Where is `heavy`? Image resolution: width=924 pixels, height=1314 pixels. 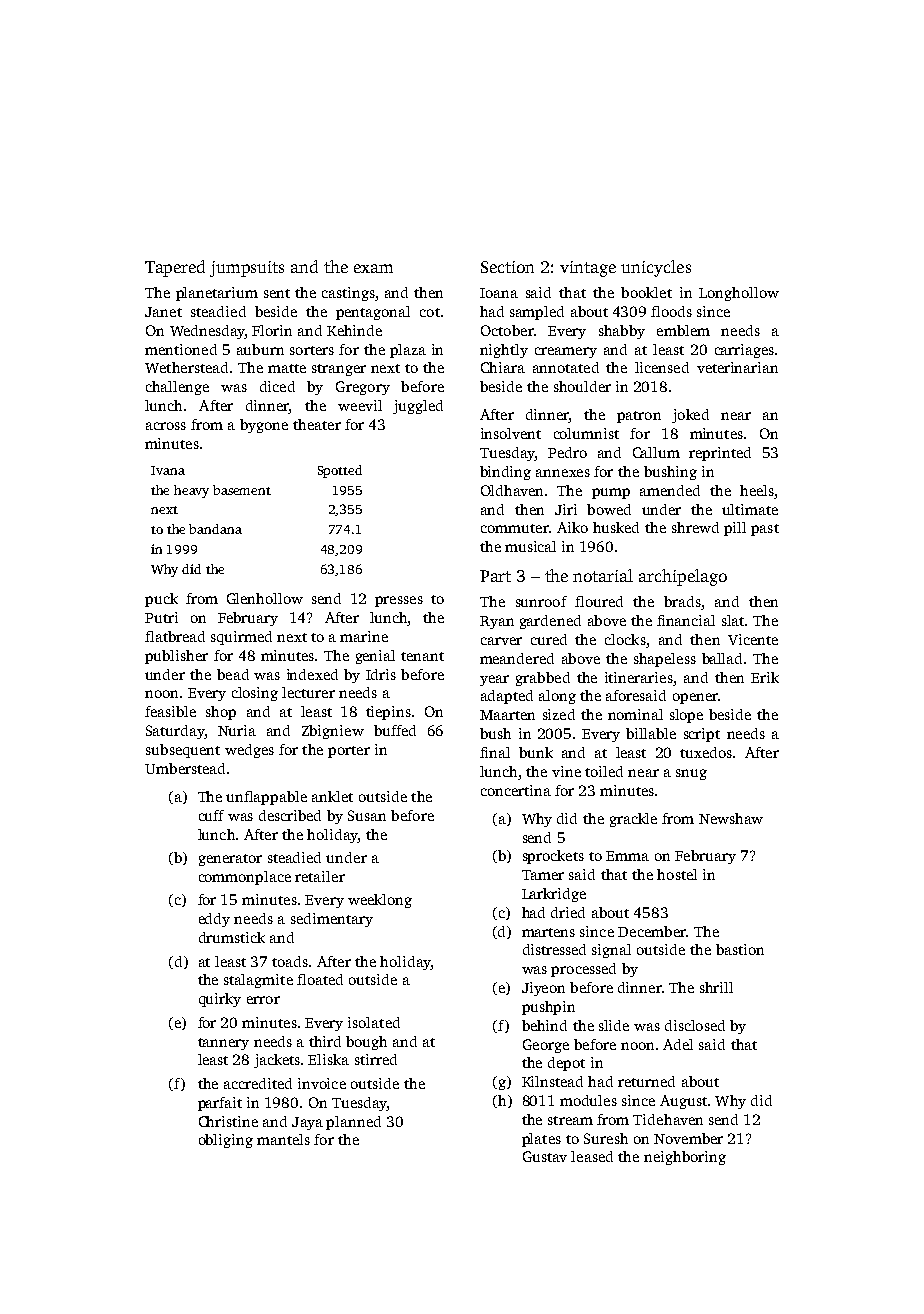
heavy is located at coordinates (191, 491).
